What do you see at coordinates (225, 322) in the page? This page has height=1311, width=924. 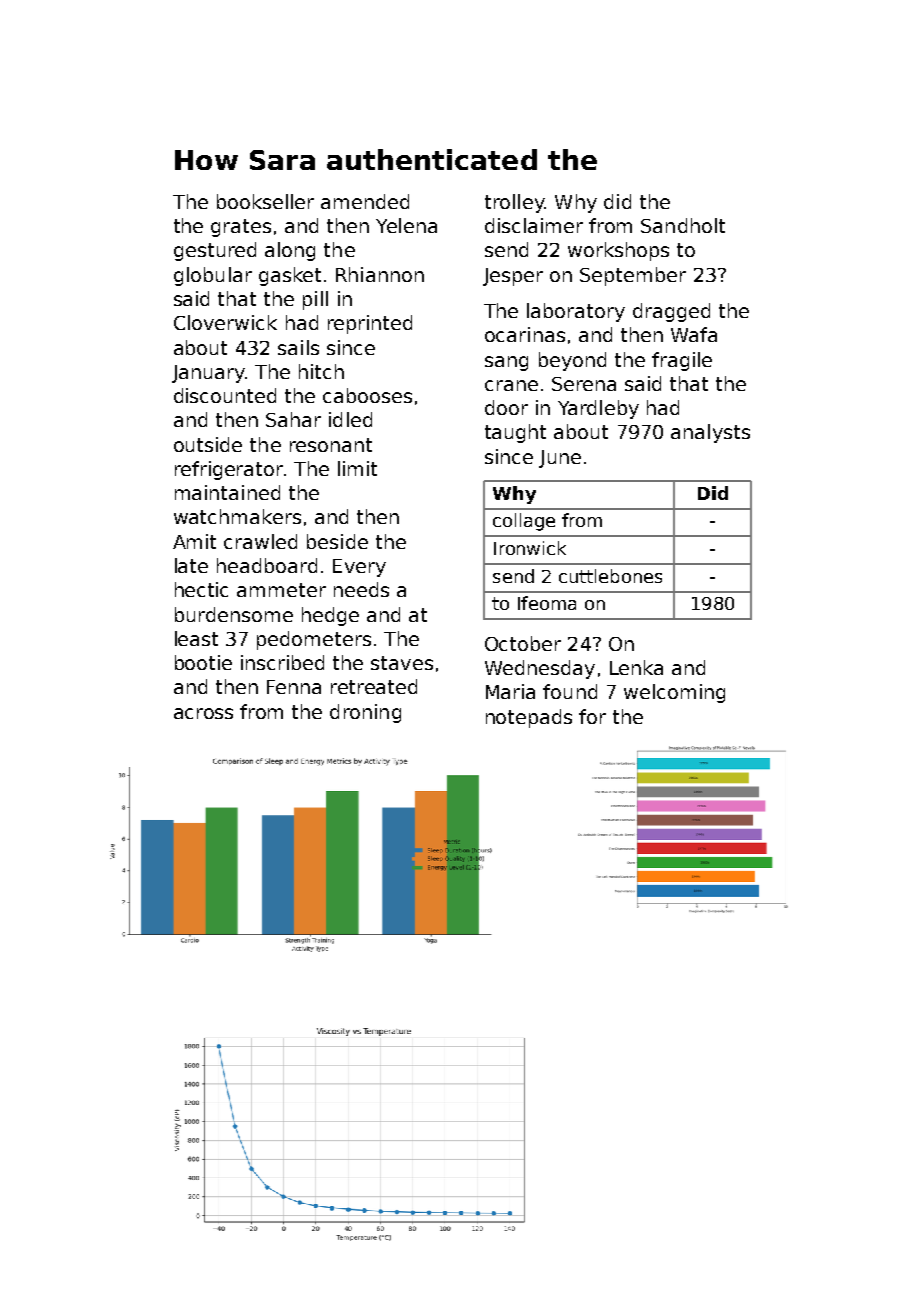 I see `Cloverwick` at bounding box center [225, 322].
